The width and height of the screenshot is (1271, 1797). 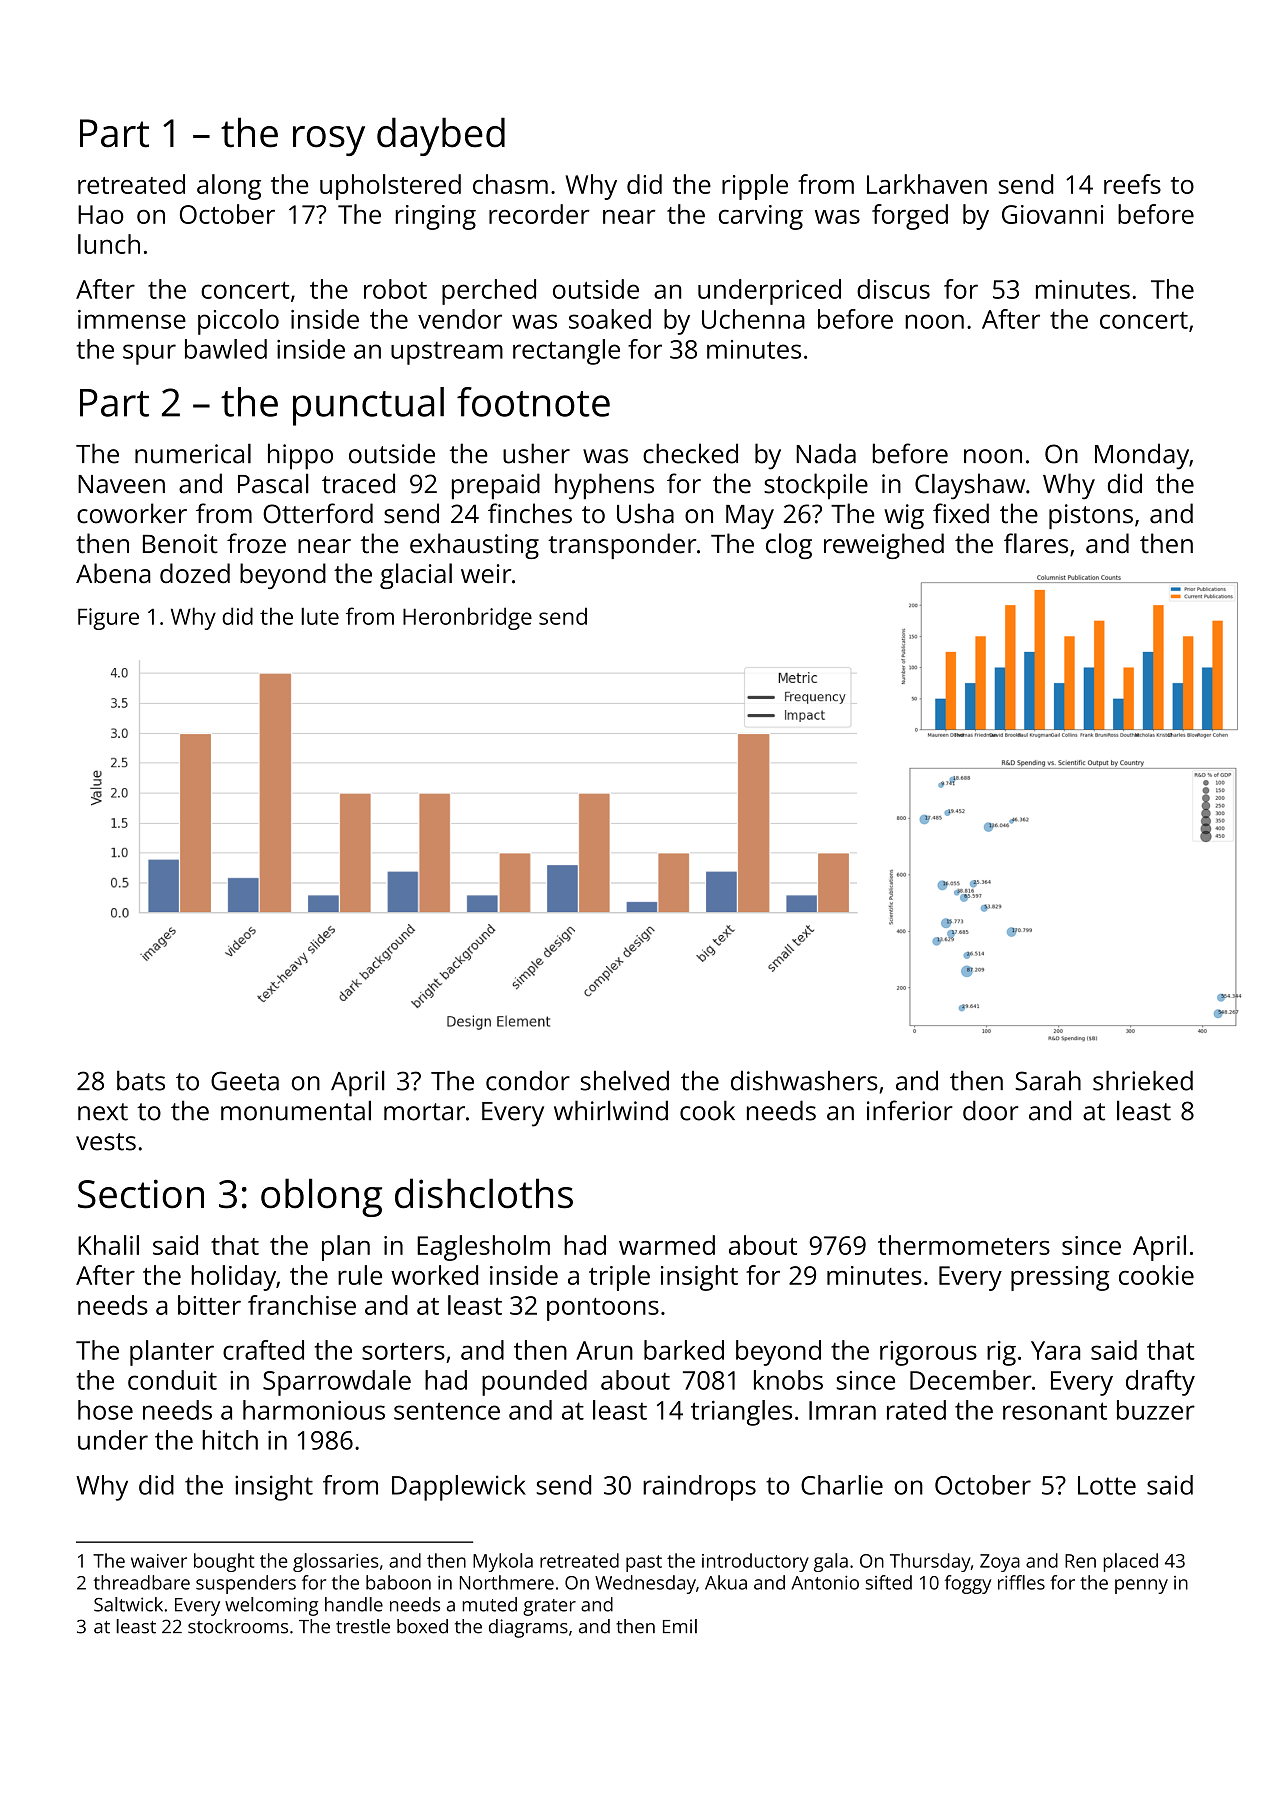 What do you see at coordinates (105, 1410) in the screenshot?
I see `hose` at bounding box center [105, 1410].
